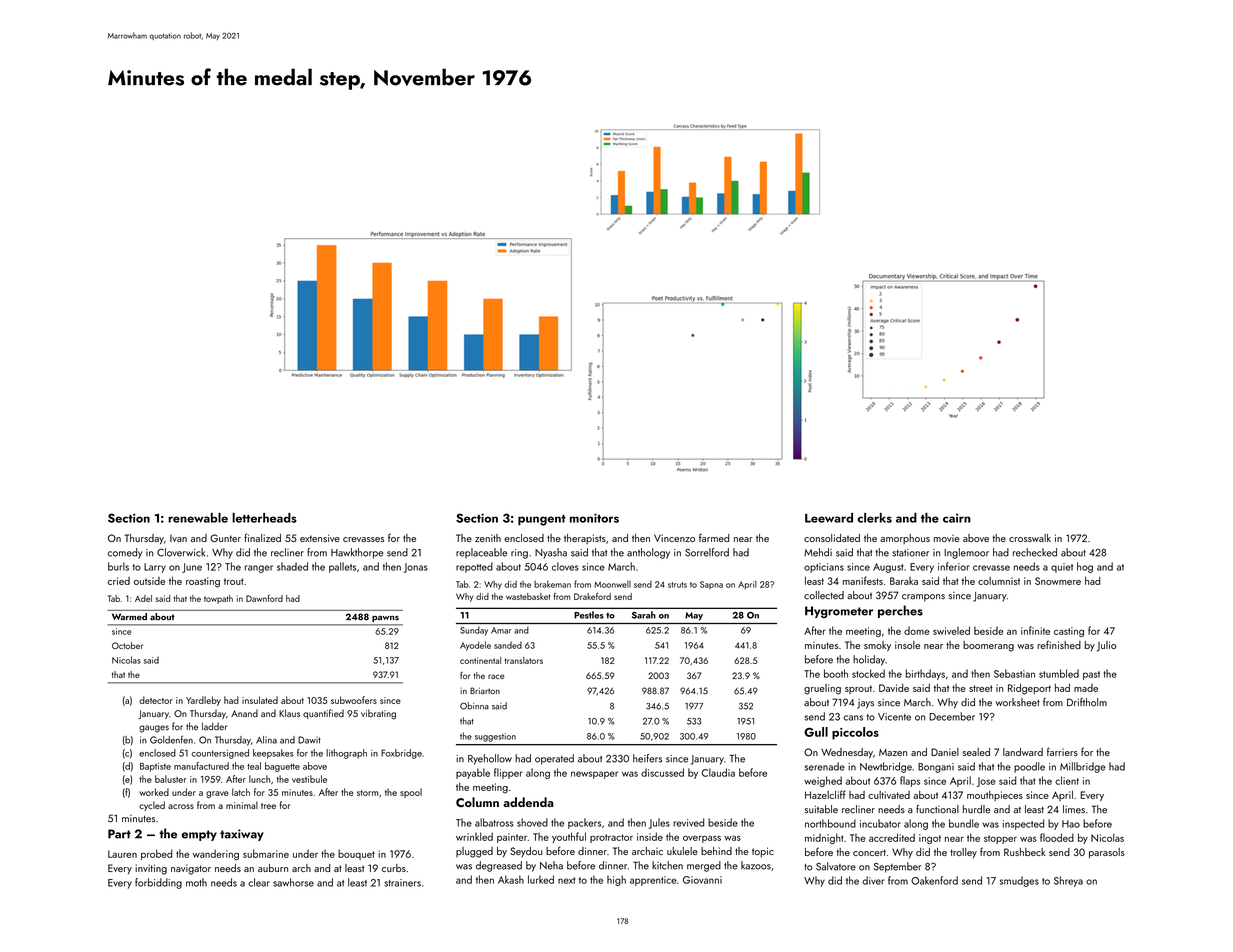  Describe the element at coordinates (925, 674) in the screenshot. I see `birthdays` at that location.
